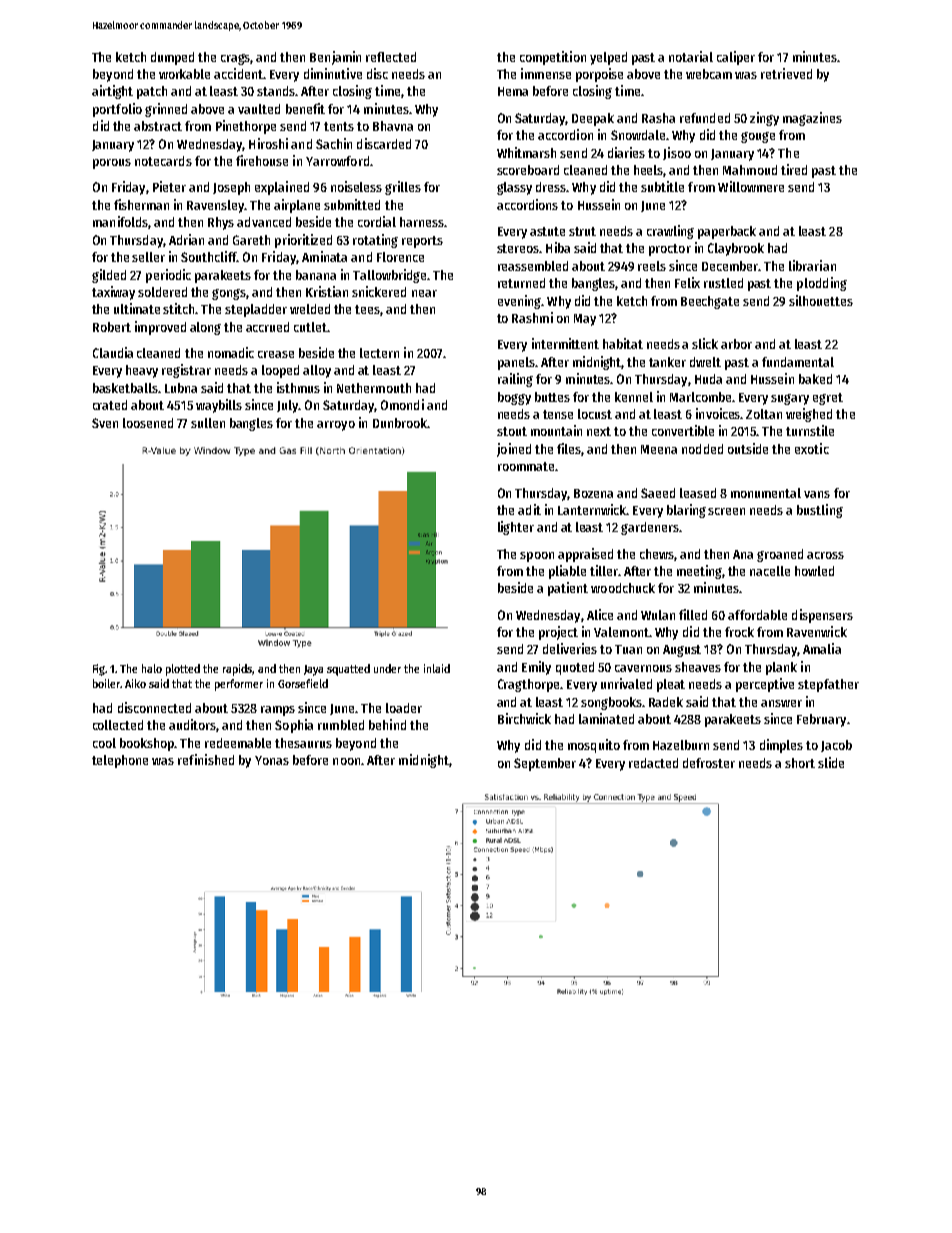 This page has height=1233, width=952. Describe the element at coordinates (238, 670) in the page. I see `rapids` at that location.
